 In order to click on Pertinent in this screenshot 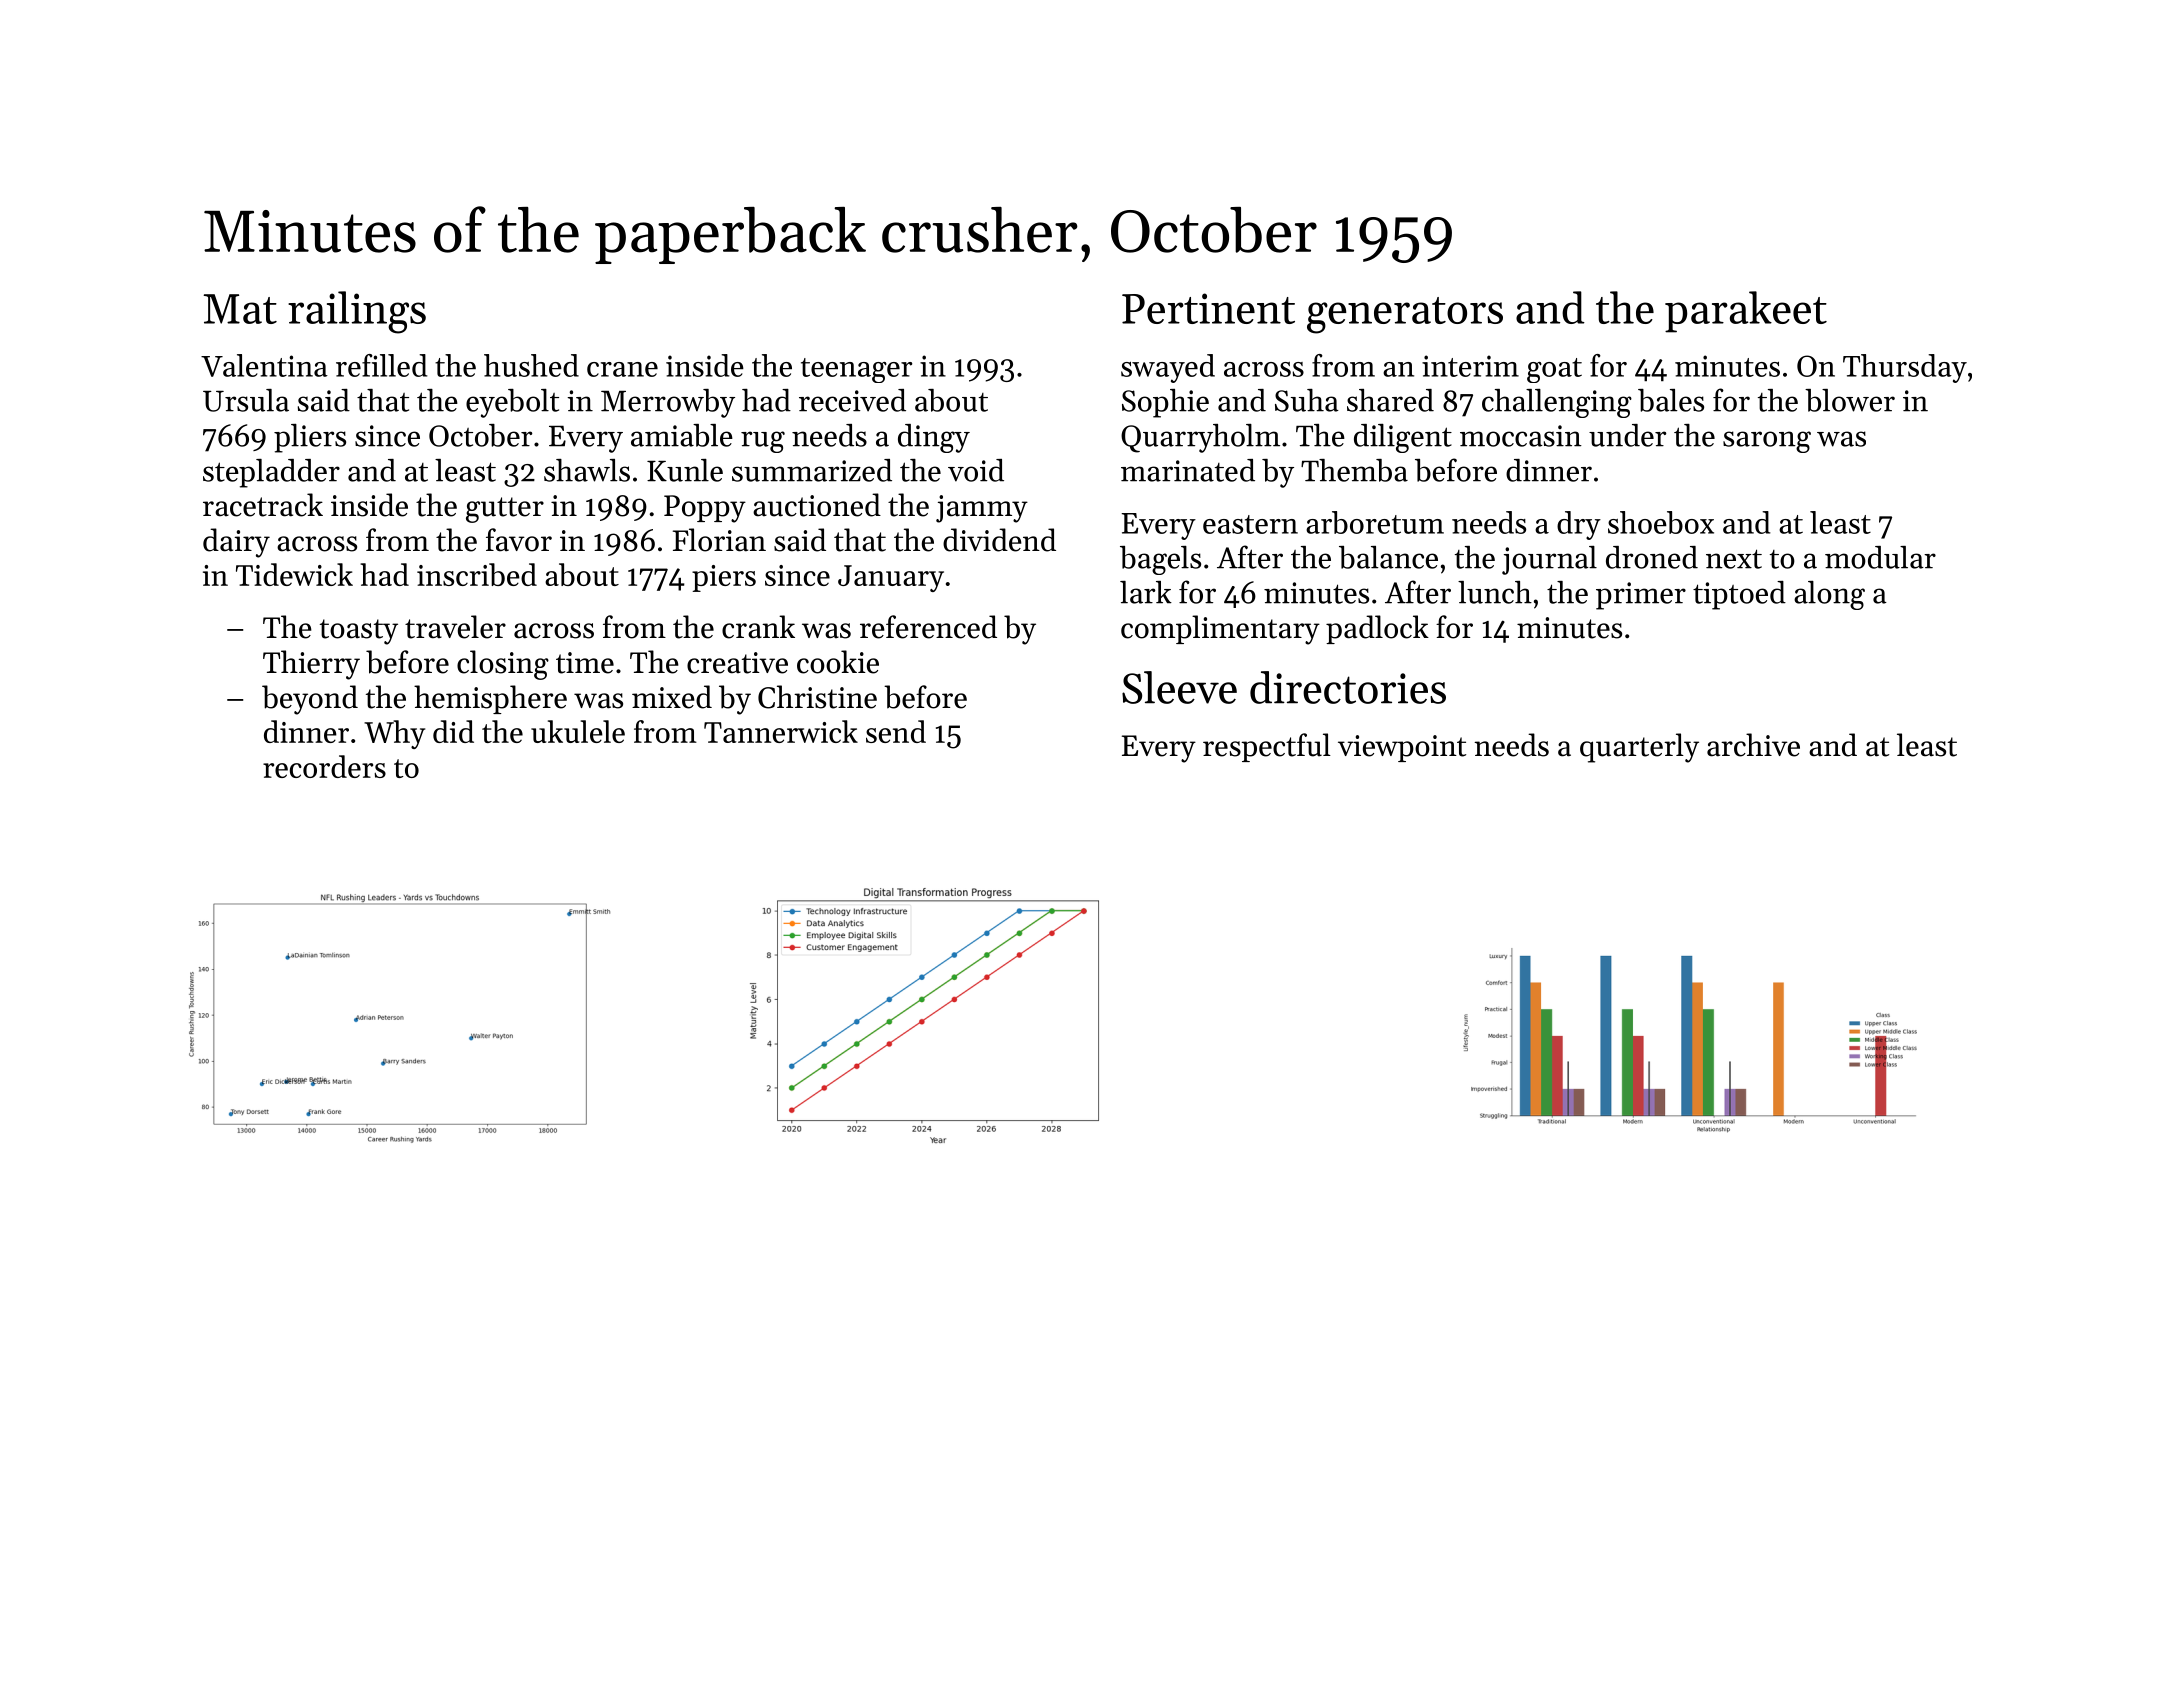, I will do `click(1208, 308)`.
